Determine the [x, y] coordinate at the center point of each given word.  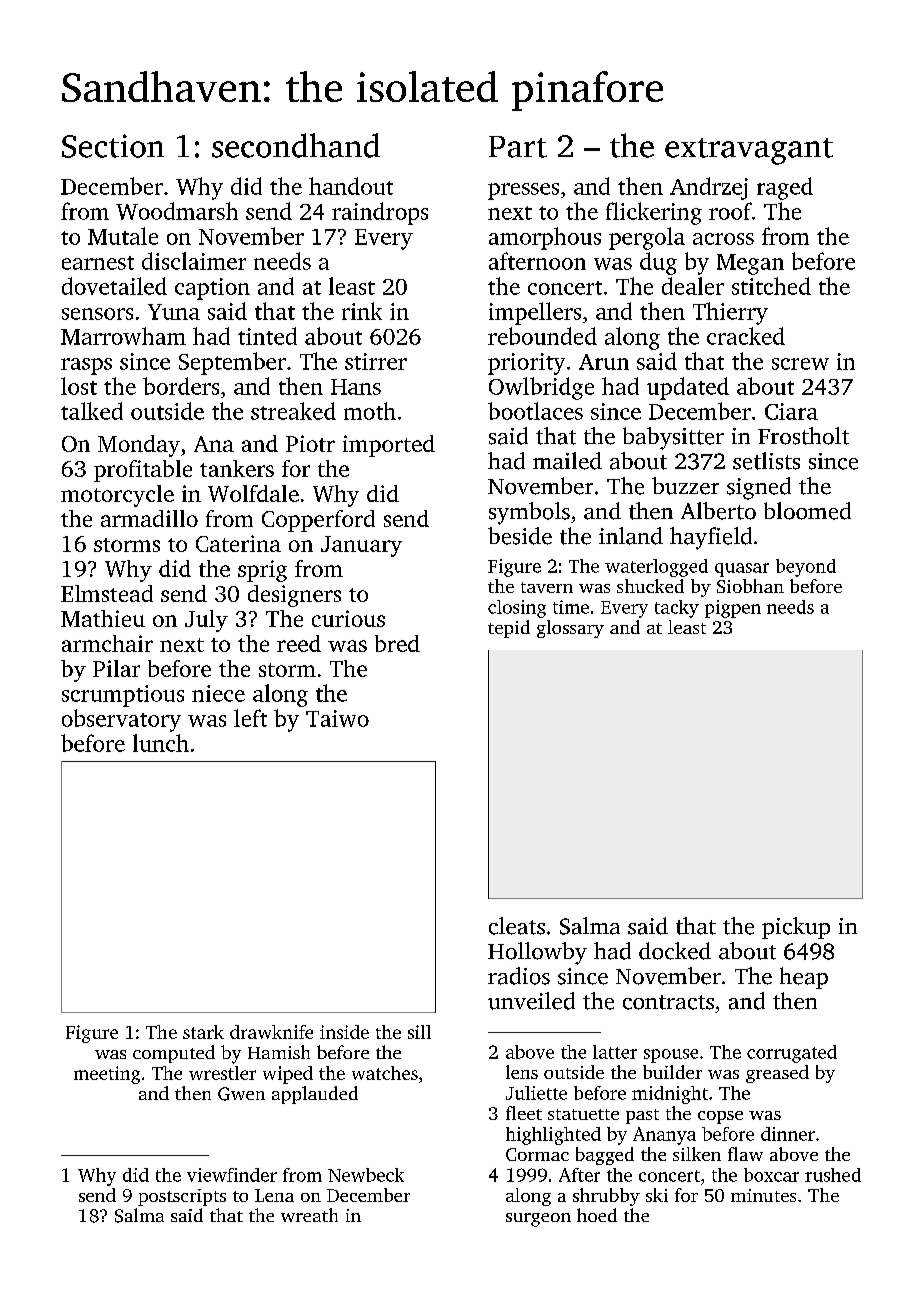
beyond [806, 568]
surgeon [538, 1220]
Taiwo [337, 718]
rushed [833, 1175]
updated [688, 388]
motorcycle [117, 496]
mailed [567, 461]
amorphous [545, 238]
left [250, 718]
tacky [677, 609]
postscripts [182, 1197]
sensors [97, 314]
